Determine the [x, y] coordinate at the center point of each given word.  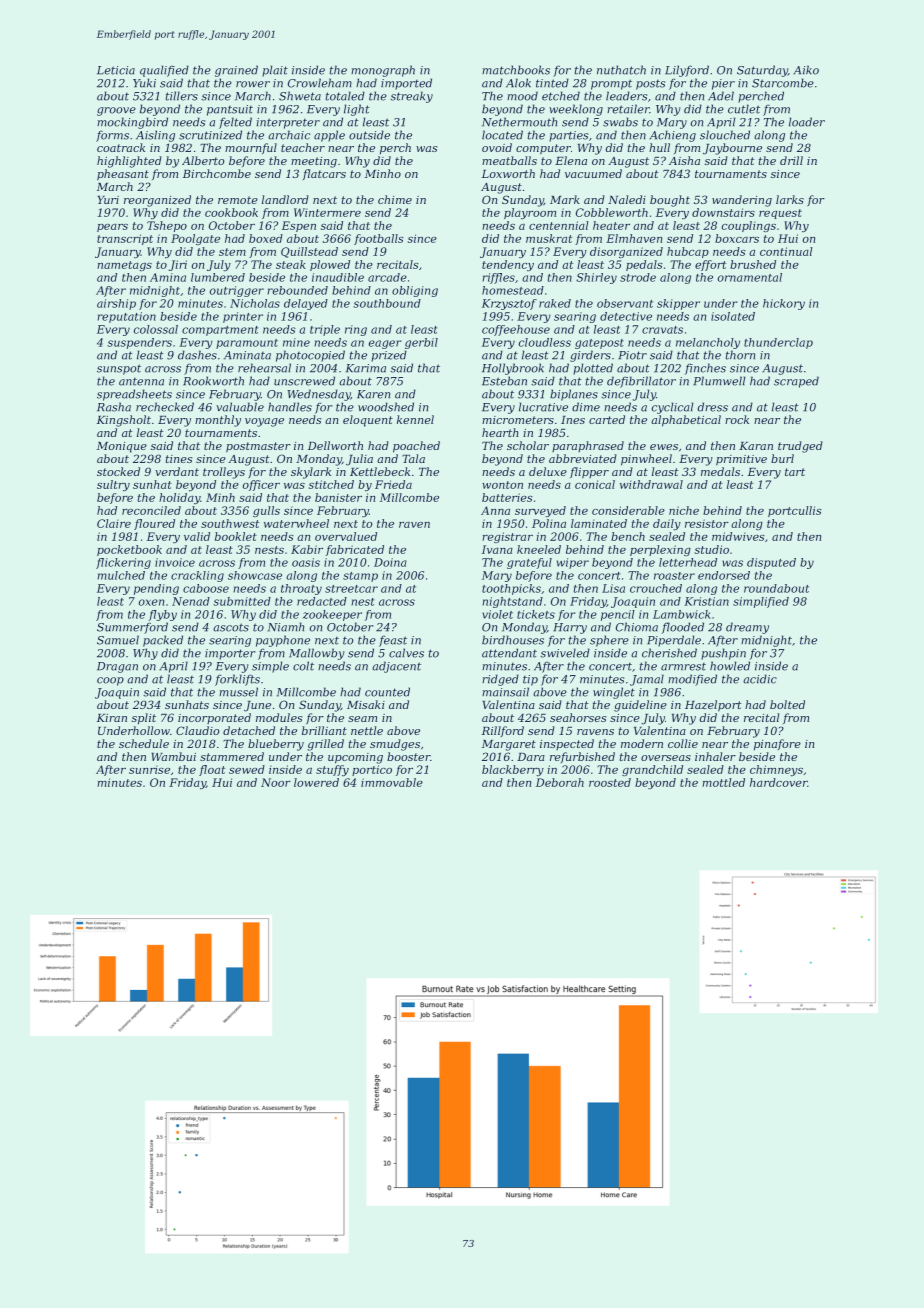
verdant [177, 471]
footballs [379, 239]
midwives [738, 536]
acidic [760, 679]
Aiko [806, 70]
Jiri [177, 265]
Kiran [112, 718]
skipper [678, 304]
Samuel [118, 640]
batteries [507, 497]
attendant [509, 653]
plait [275, 71]
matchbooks [516, 70]
